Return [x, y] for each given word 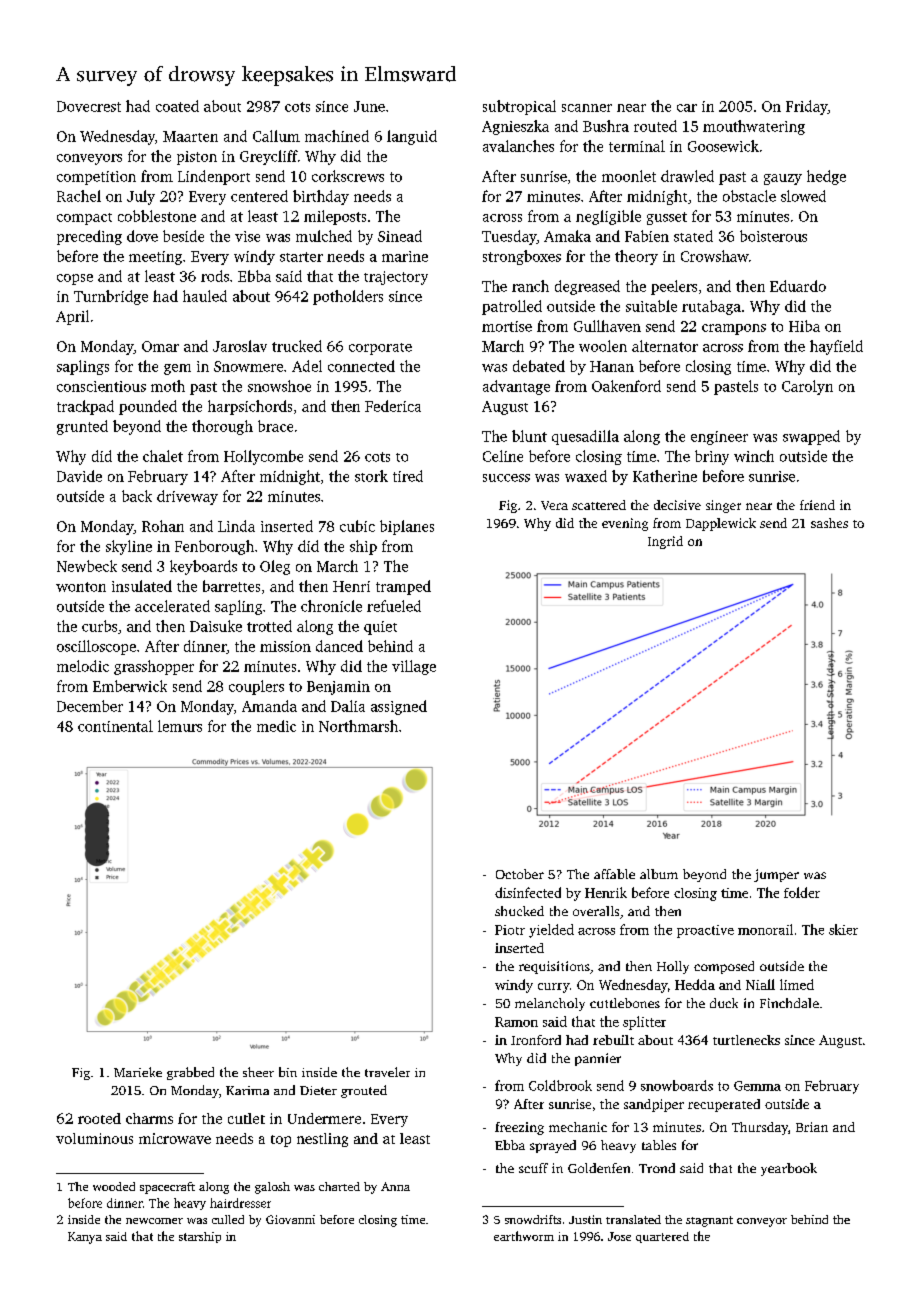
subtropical [519, 107]
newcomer [154, 1221]
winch [754, 456]
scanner [587, 108]
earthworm [524, 1236]
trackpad [85, 407]
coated [177, 106]
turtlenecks [746, 1040]
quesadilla [585, 437]
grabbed [190, 1073]
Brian [812, 1127]
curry [554, 988]
